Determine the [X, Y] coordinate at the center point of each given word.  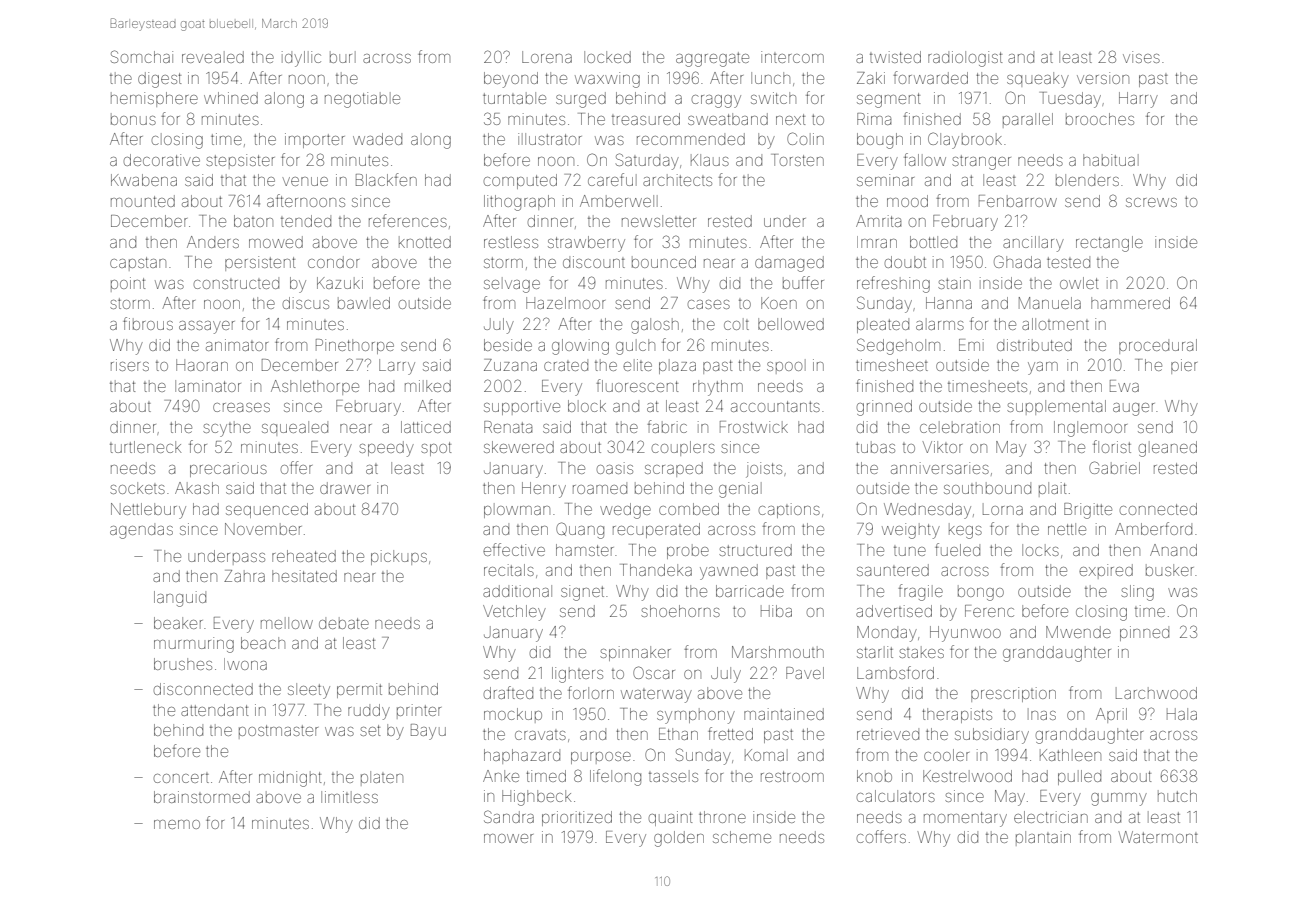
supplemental [1056, 407]
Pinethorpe [355, 346]
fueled [957, 549]
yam [1043, 368]
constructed [236, 284]
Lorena [547, 57]
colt [736, 324]
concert [181, 778]
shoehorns [680, 611]
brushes [183, 664]
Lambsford [895, 672]
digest [159, 80]
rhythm [718, 388]
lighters [577, 675]
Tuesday [1070, 100]
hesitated [304, 576]
